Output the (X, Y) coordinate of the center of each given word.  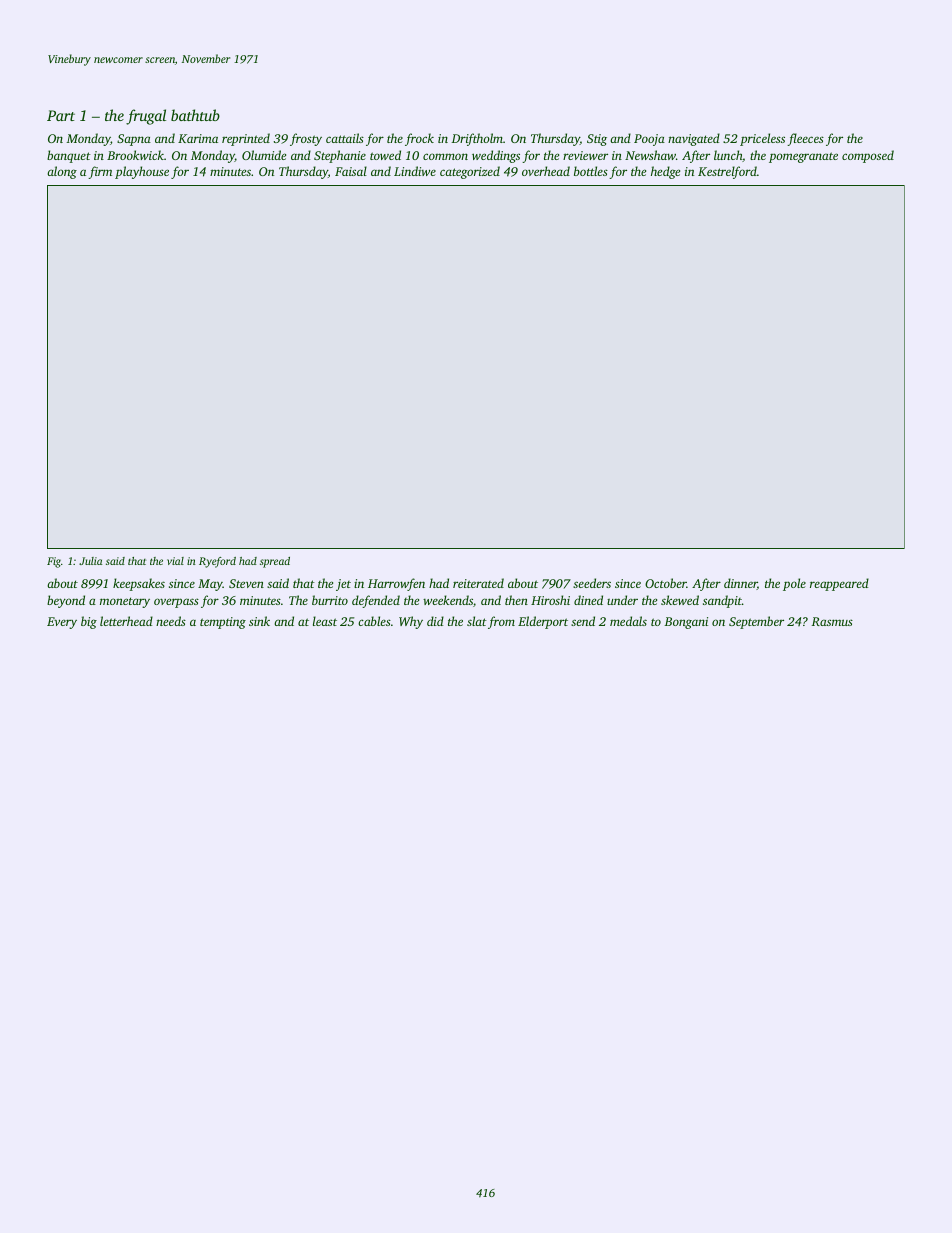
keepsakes (139, 584)
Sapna (134, 140)
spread (275, 562)
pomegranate (803, 157)
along (62, 172)
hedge (665, 172)
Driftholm (477, 139)
